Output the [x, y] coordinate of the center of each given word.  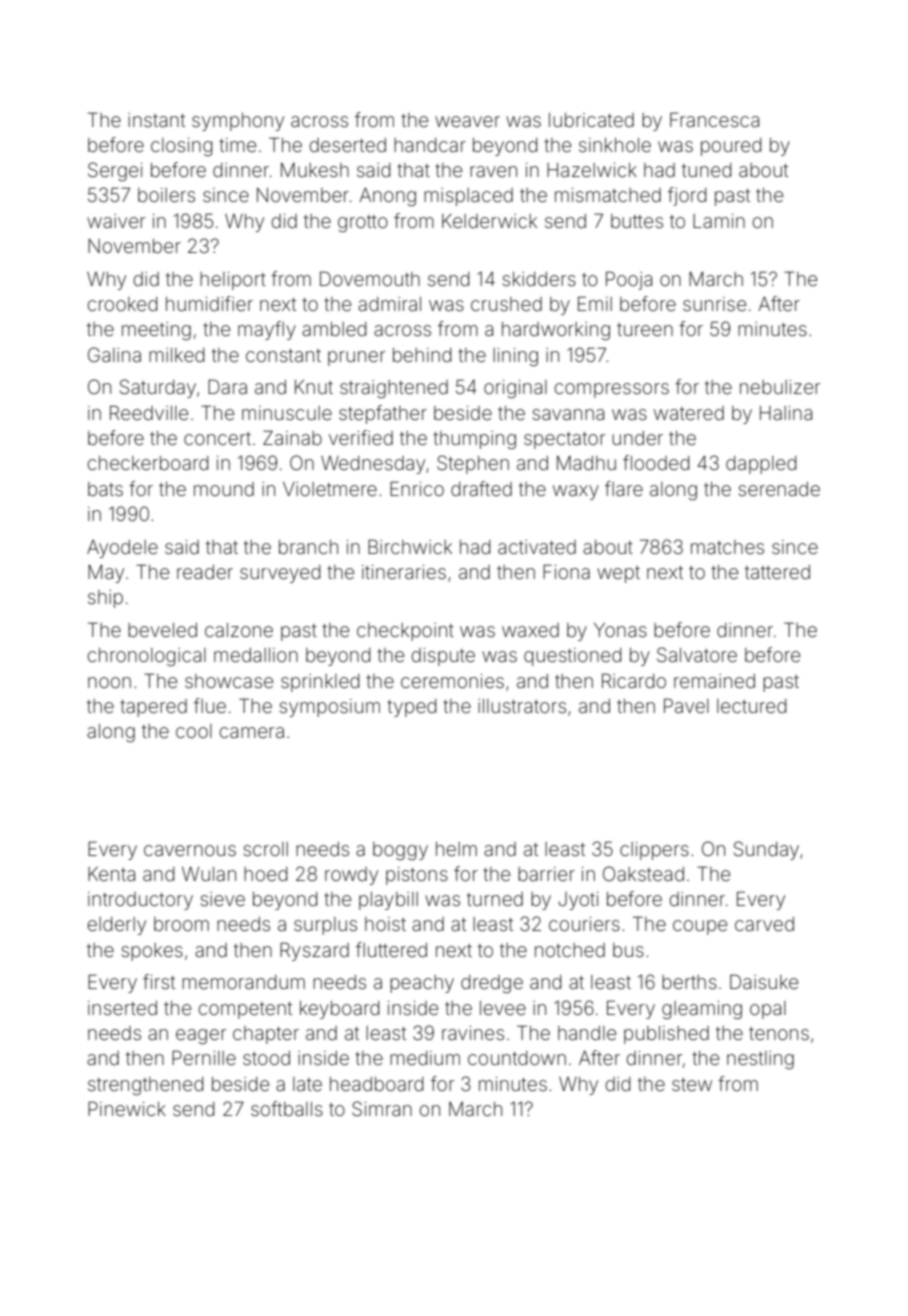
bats [105, 489]
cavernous [190, 850]
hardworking [556, 331]
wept [618, 574]
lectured [751, 706]
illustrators [522, 706]
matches [727, 547]
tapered [153, 708]
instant [156, 120]
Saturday [158, 388]
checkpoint [405, 632]
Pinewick [127, 1108]
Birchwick [410, 546]
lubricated [591, 120]
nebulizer [780, 387]
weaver [467, 121]
